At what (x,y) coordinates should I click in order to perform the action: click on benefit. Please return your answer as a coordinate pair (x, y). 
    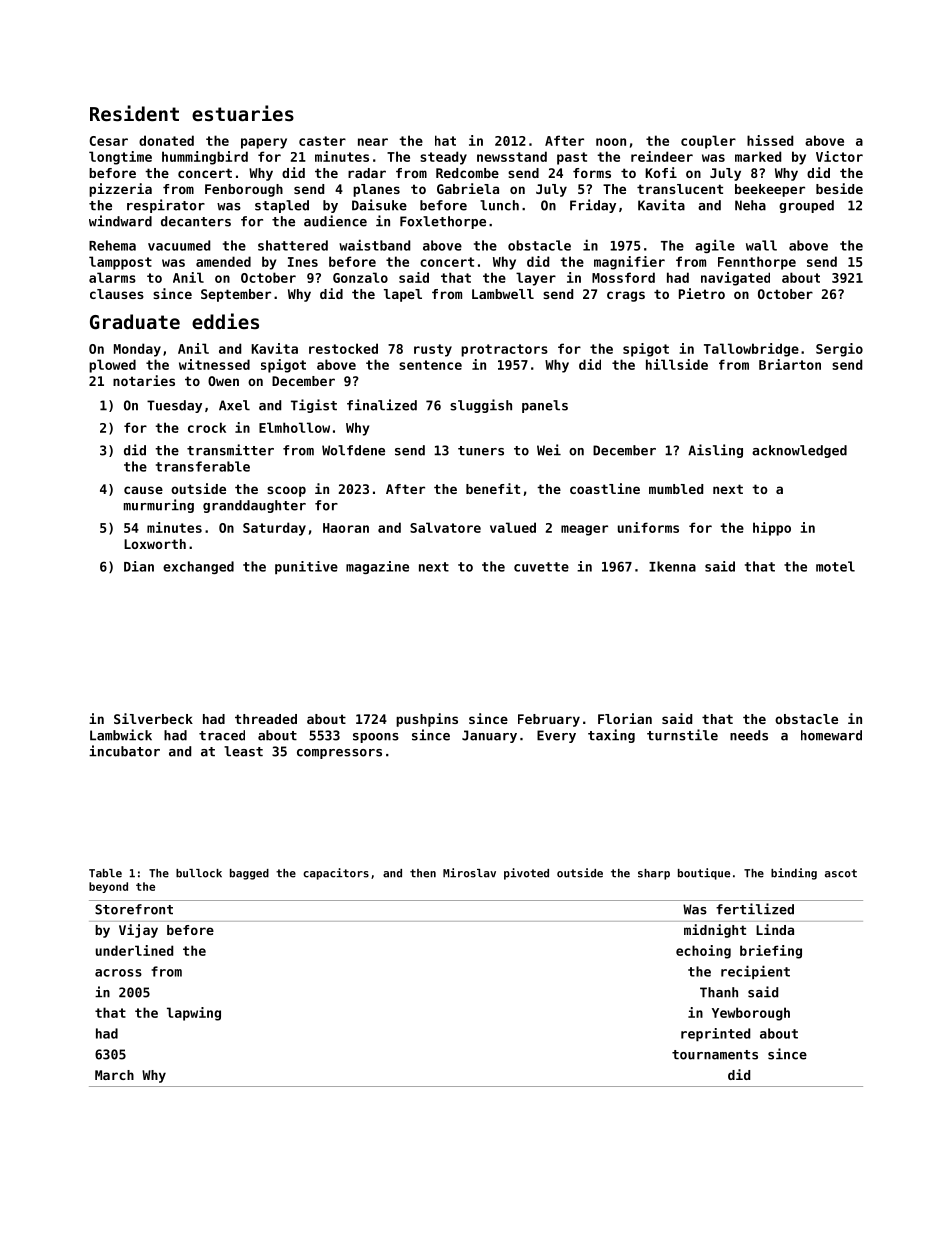
    Looking at the image, I should click on (493, 488).
